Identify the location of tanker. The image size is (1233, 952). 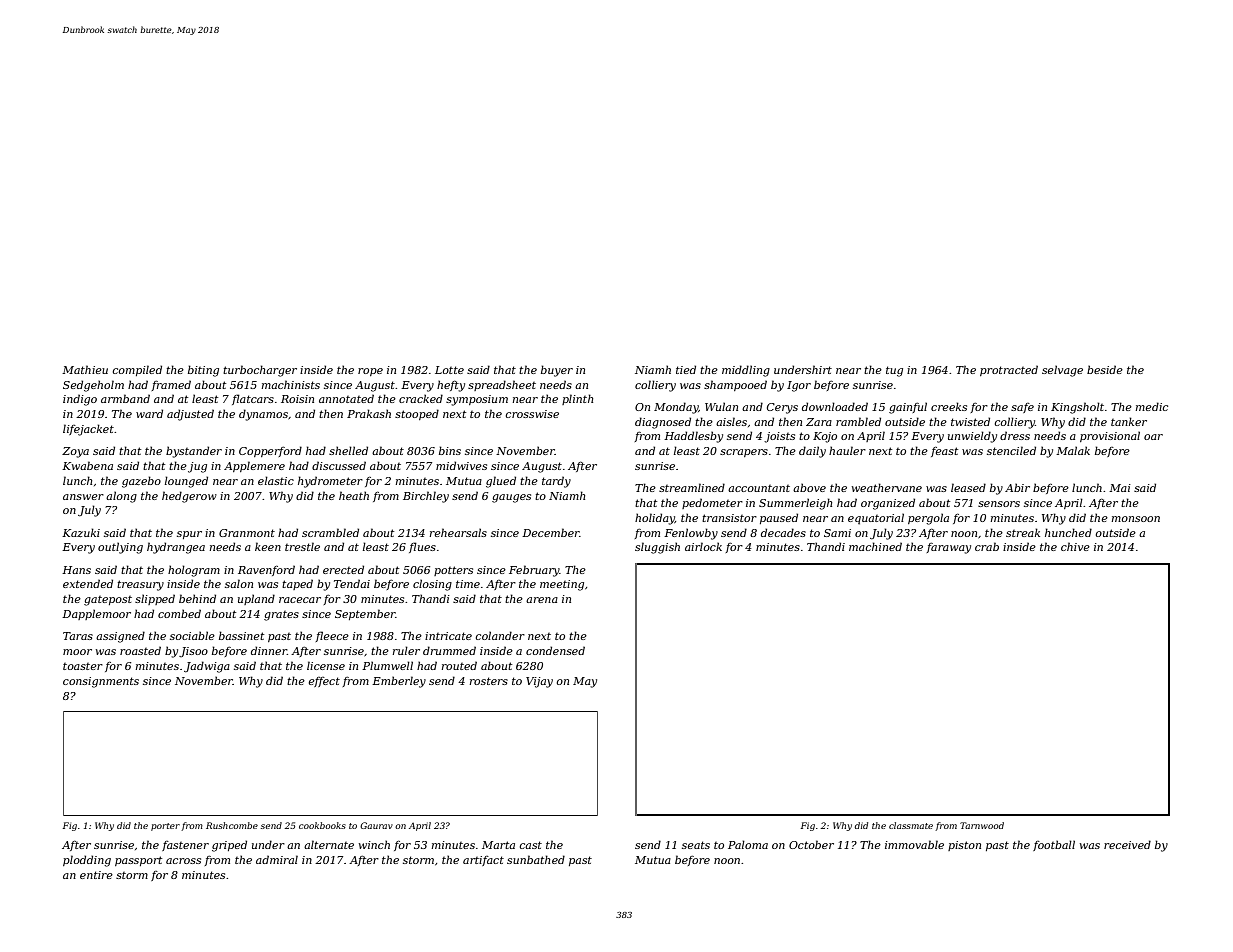
(1129, 421).
